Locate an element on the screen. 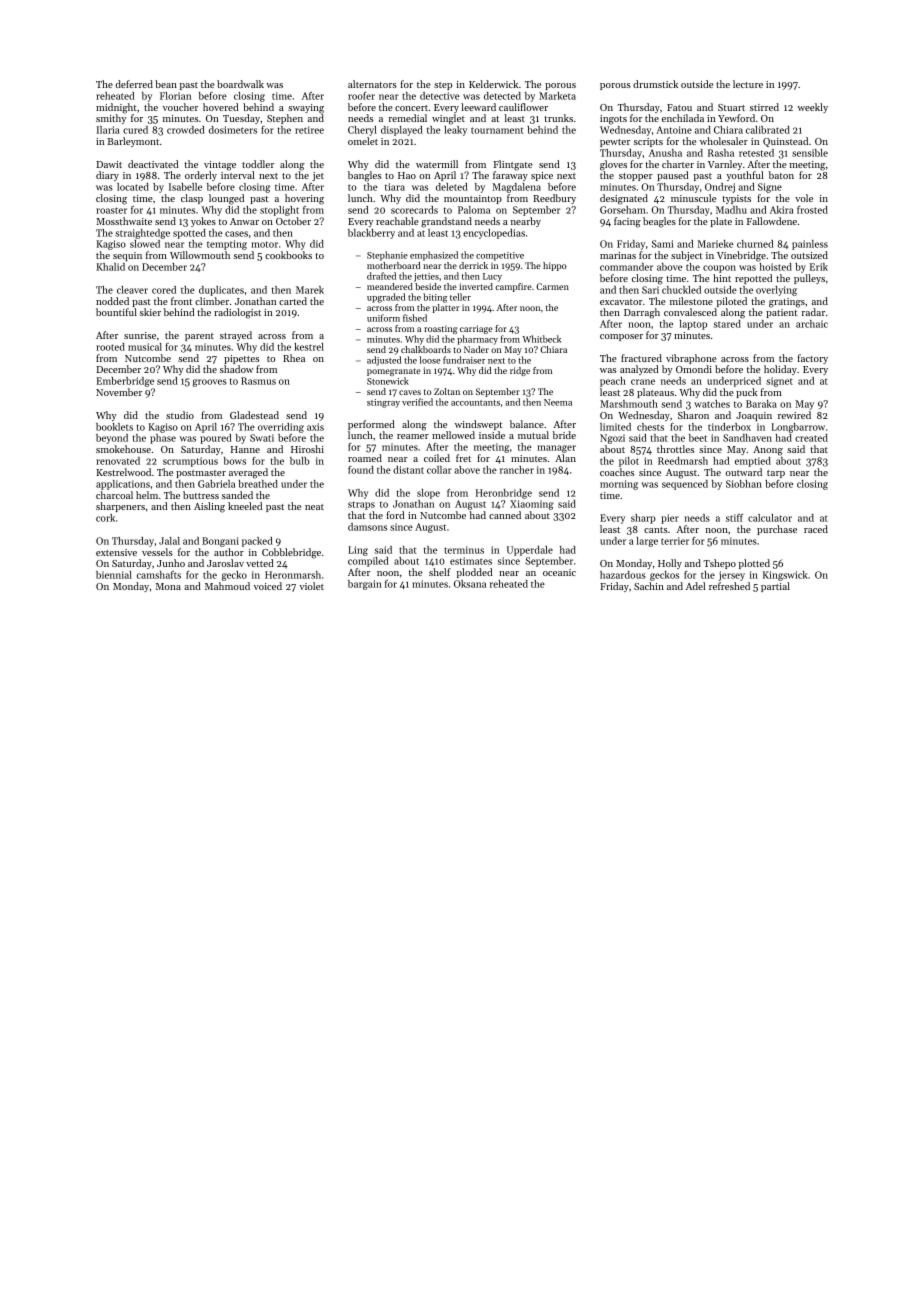  cants is located at coordinates (656, 530).
